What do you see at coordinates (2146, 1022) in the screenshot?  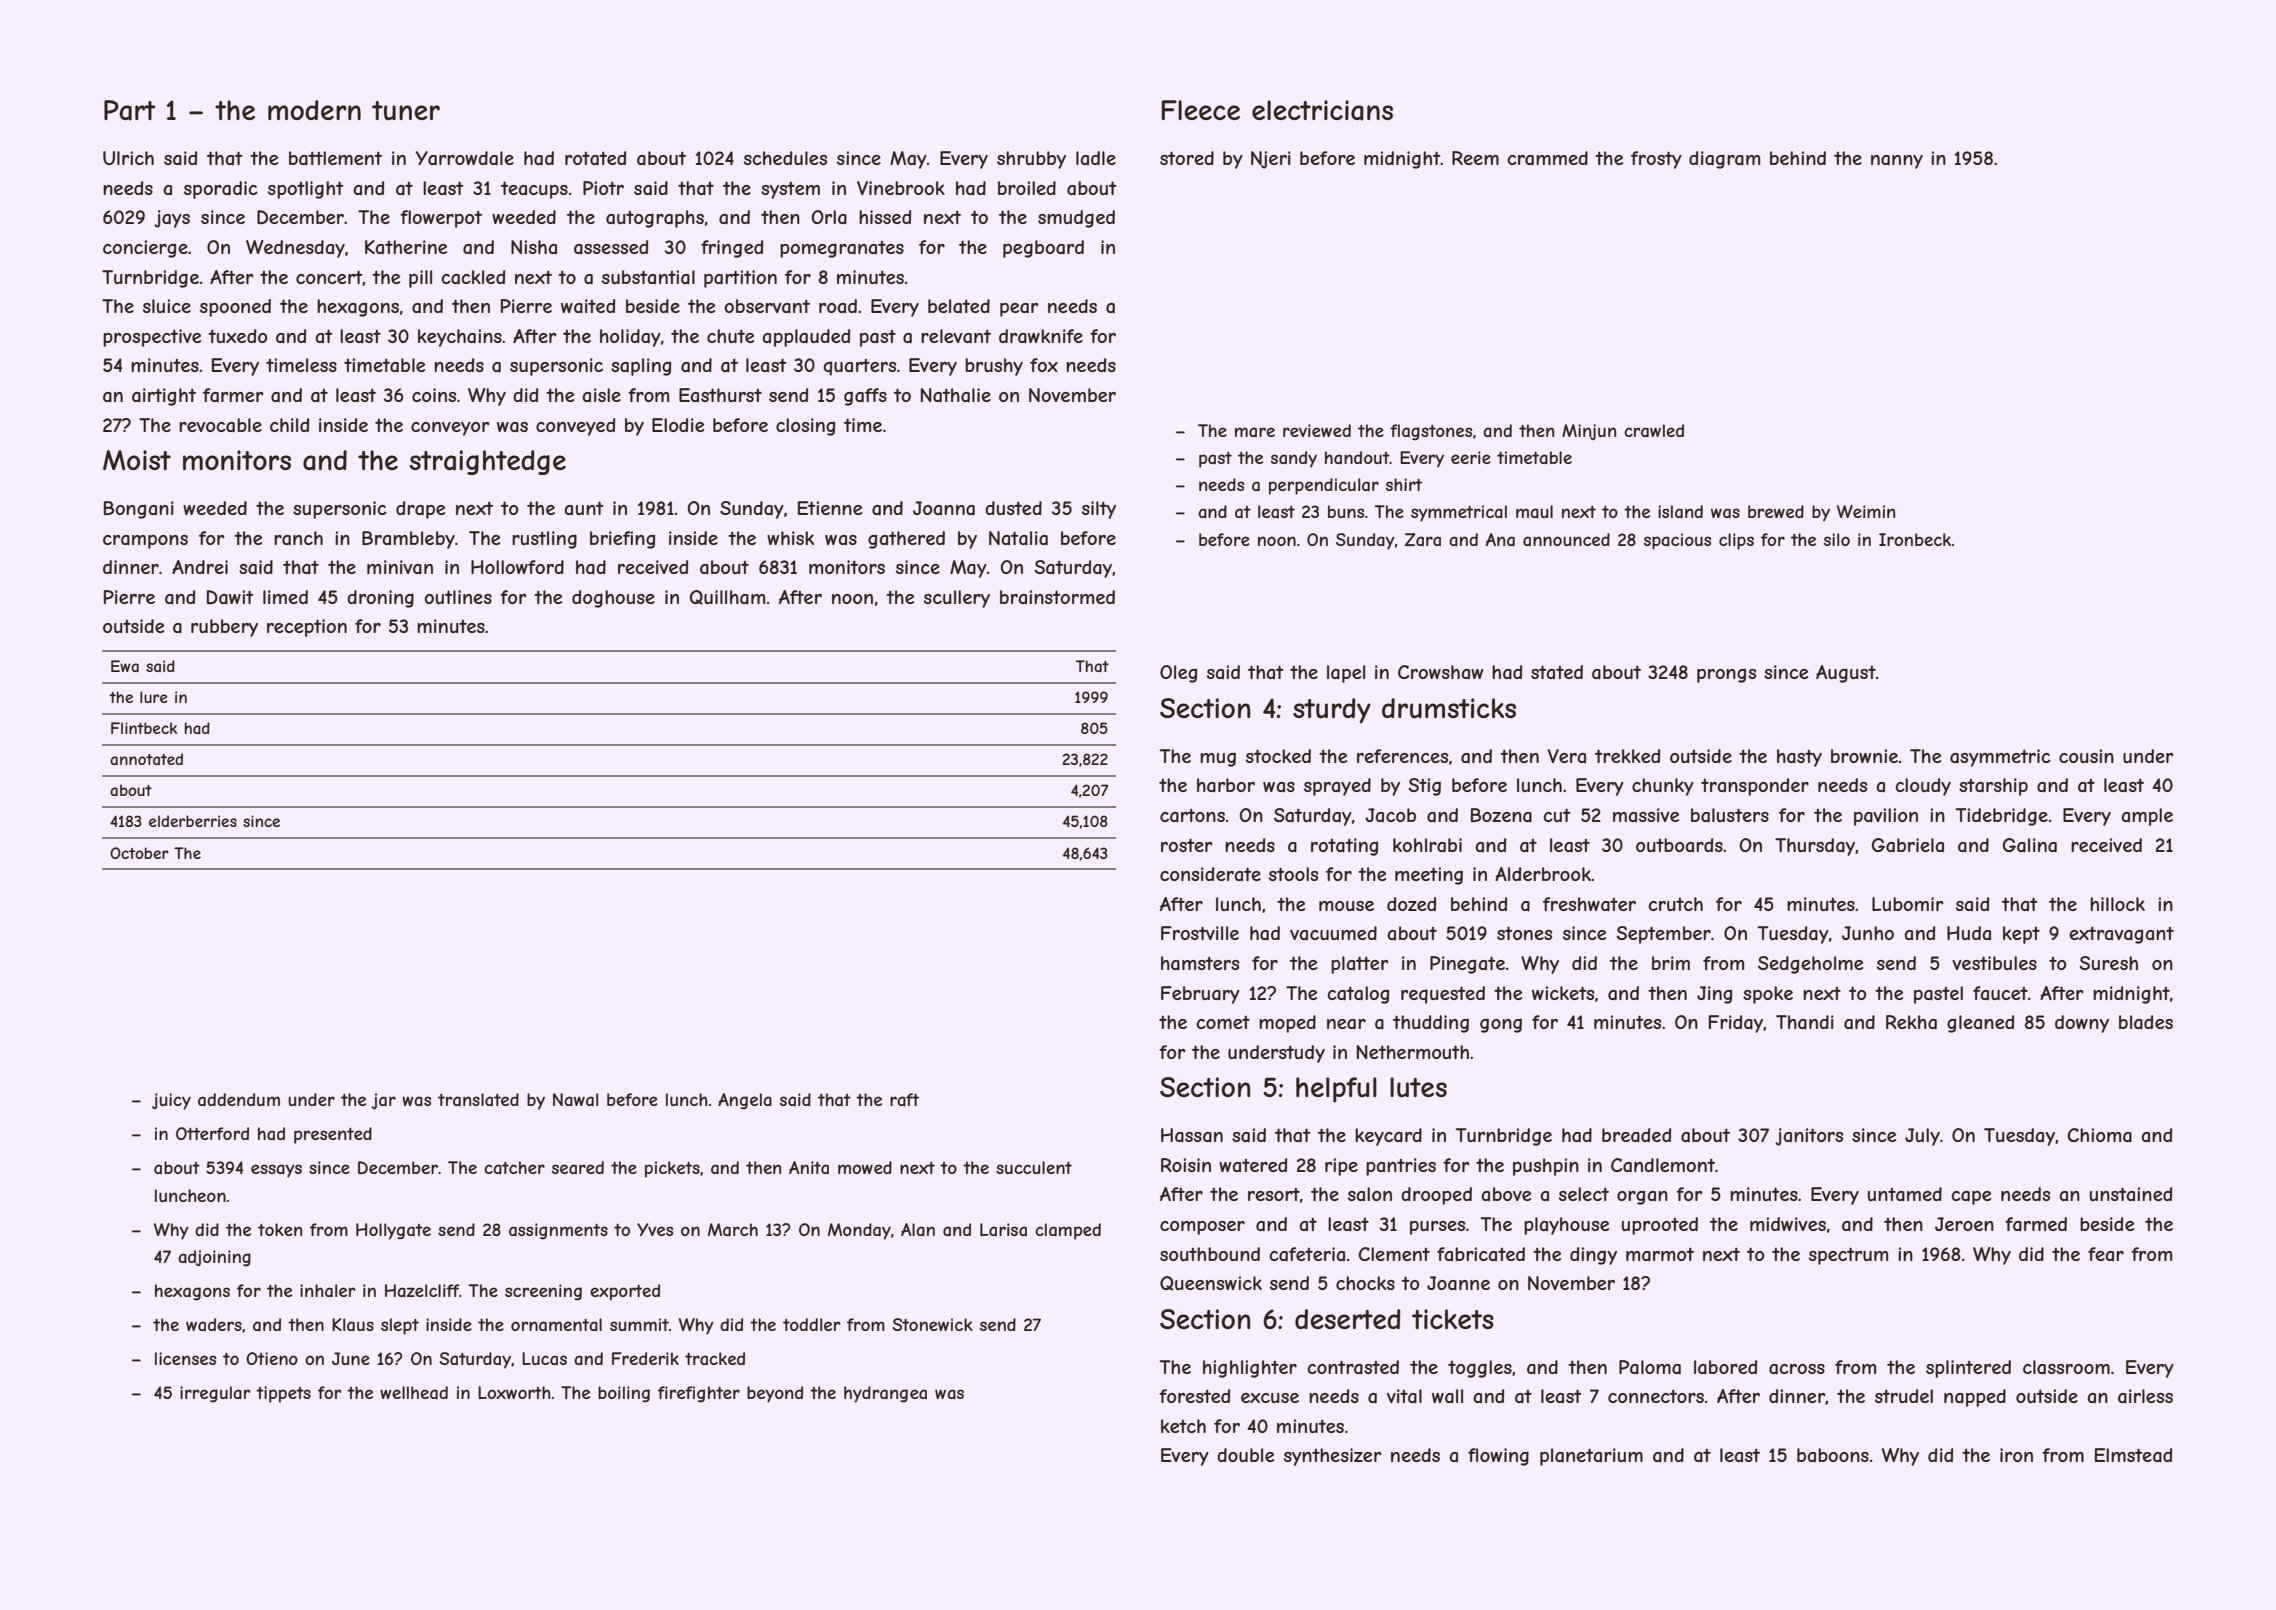 I see `blades` at bounding box center [2146, 1022].
